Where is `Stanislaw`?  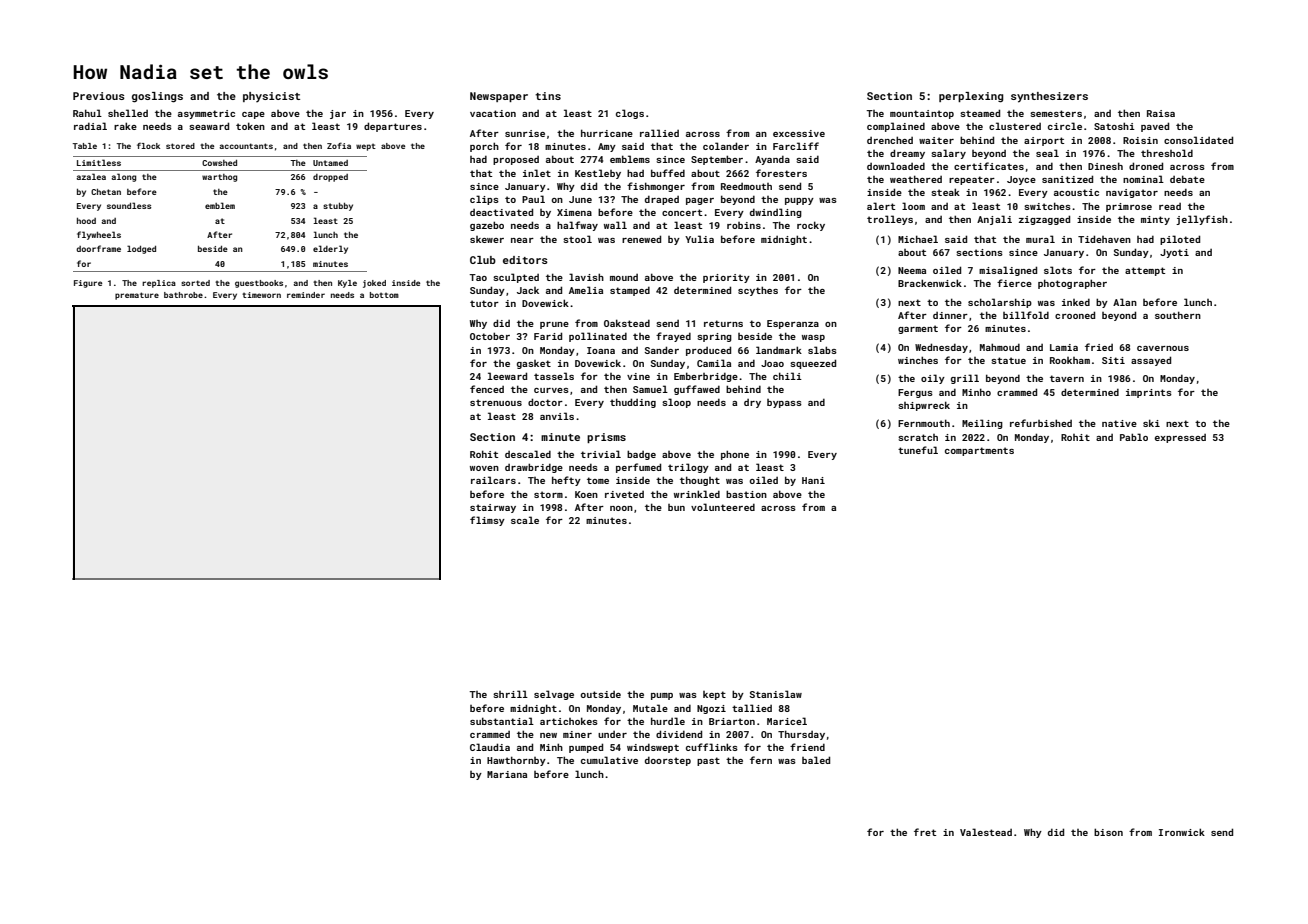
Stanislaw is located at coordinates (776, 694).
